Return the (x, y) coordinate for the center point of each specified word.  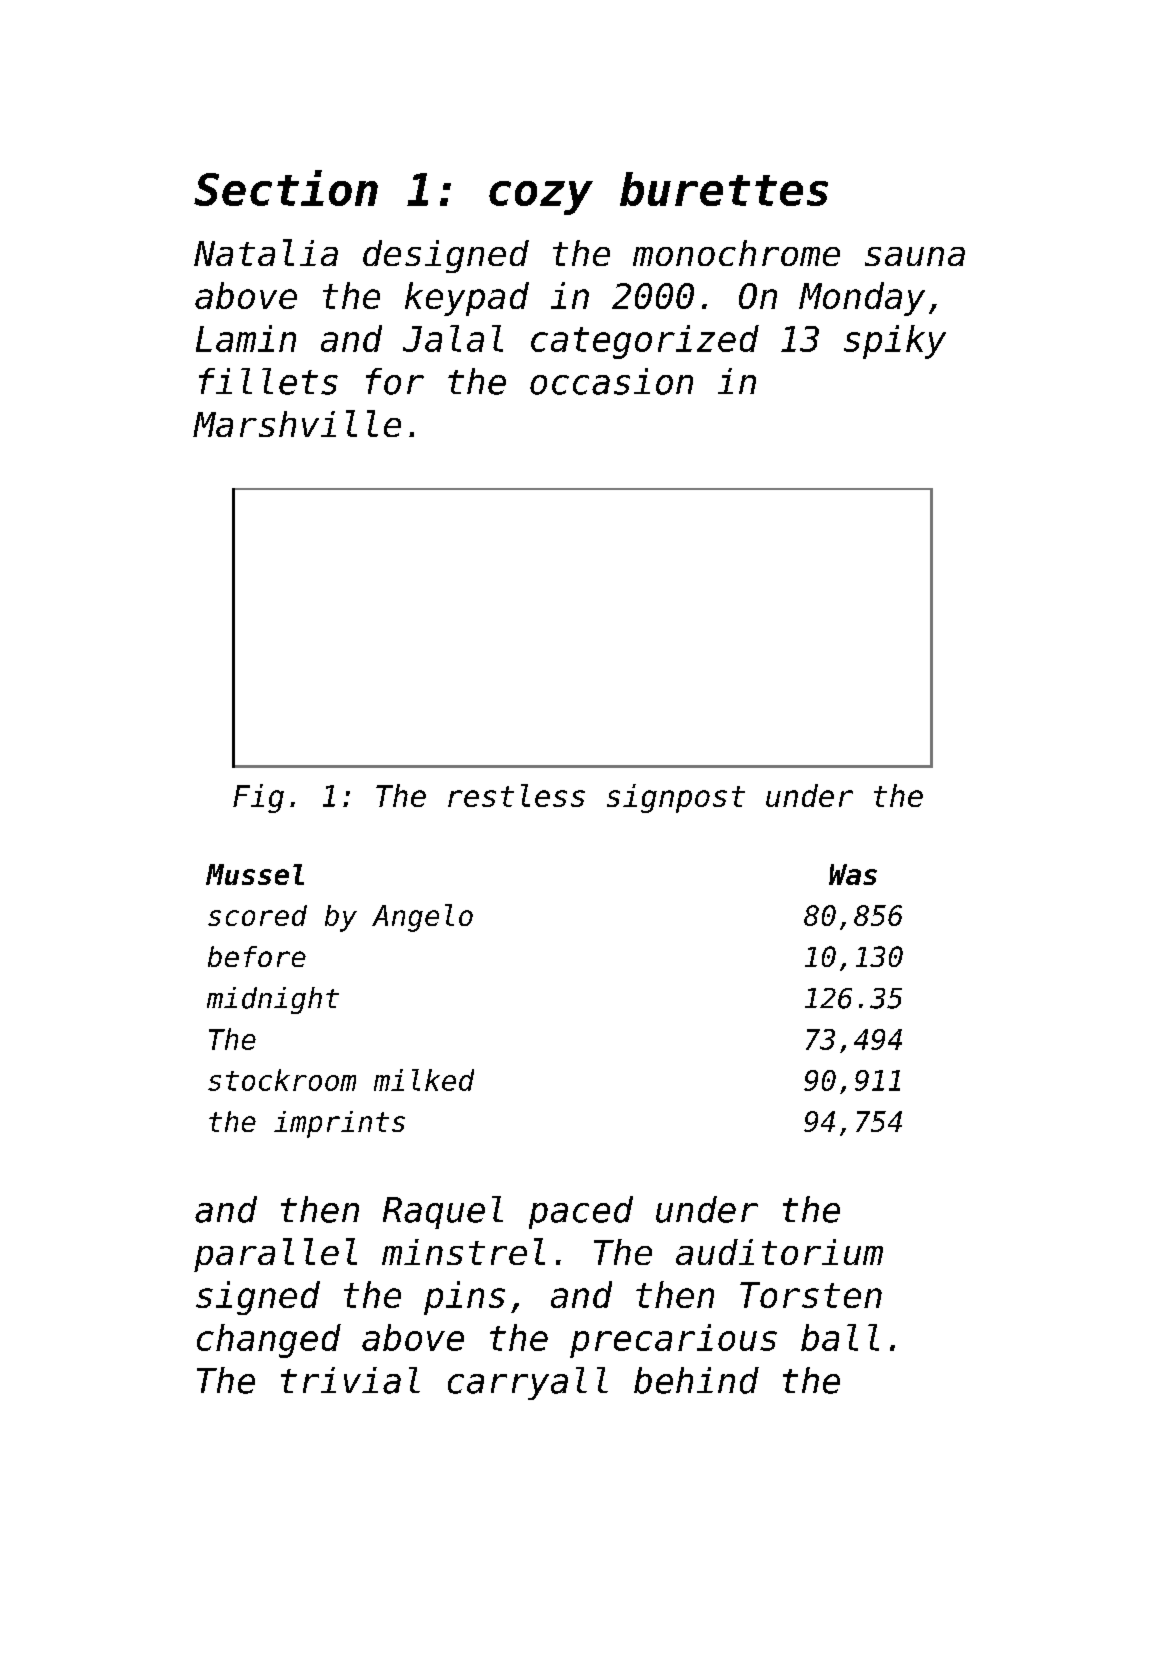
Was (853, 874)
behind (696, 1380)
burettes (724, 189)
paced (581, 1212)
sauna (915, 256)
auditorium (779, 1252)
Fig (258, 798)
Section (286, 188)
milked (424, 1080)
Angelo (422, 918)
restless (516, 795)
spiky (895, 342)
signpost (676, 798)
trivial (350, 1380)
